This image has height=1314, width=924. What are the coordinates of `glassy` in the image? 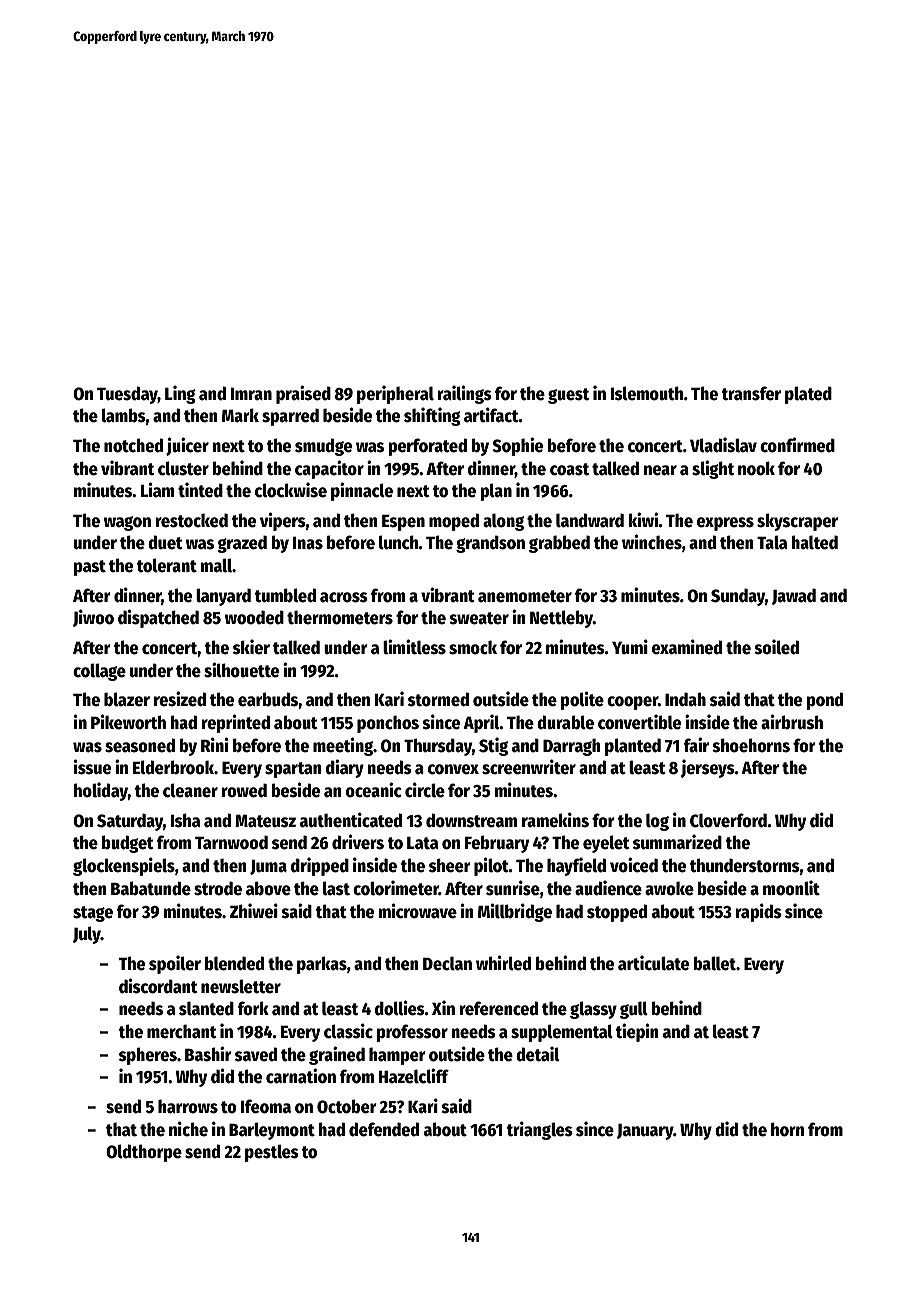 It's located at (593, 1010).
